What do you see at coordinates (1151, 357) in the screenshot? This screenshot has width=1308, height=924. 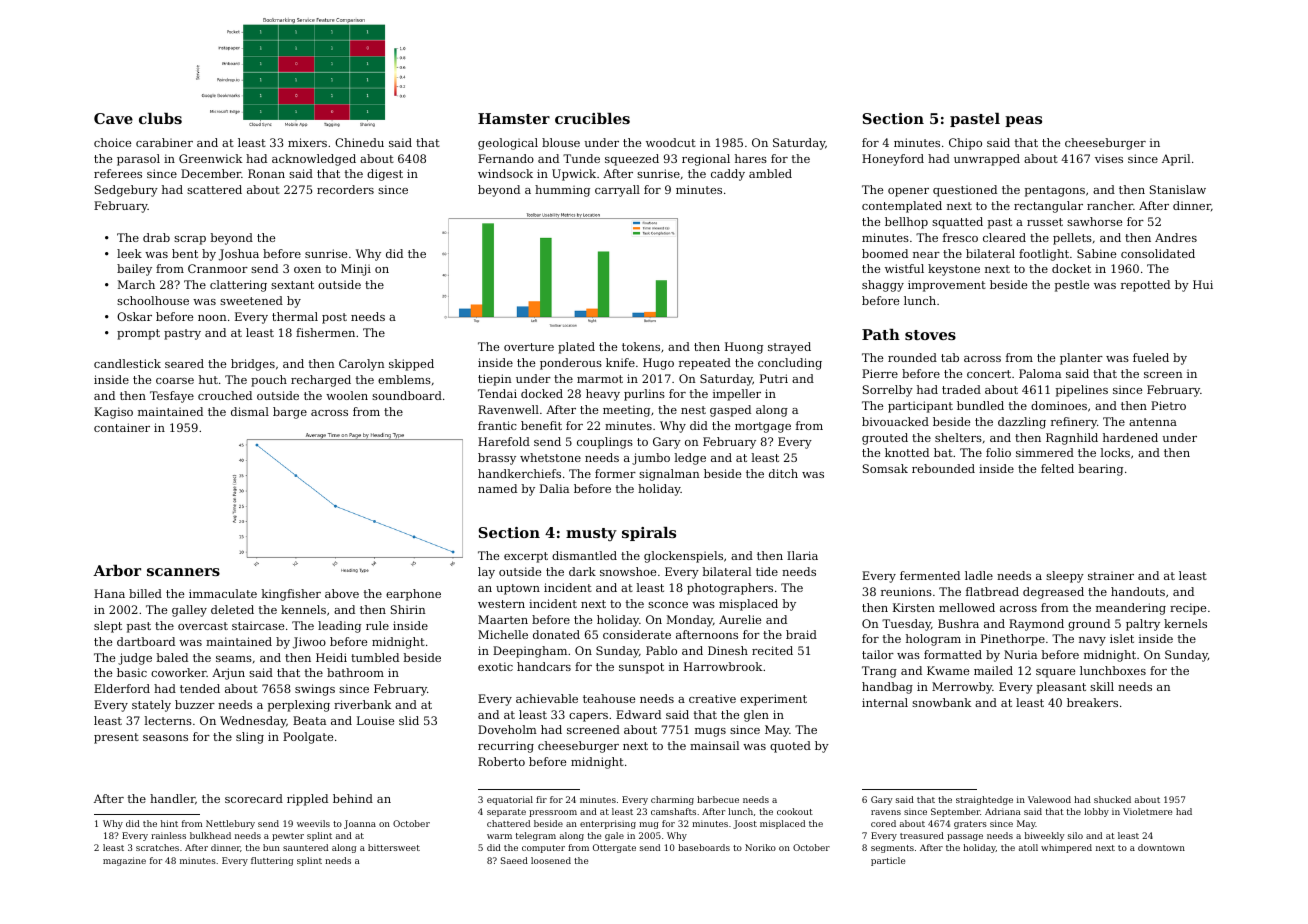 I see `fueled` at bounding box center [1151, 357].
